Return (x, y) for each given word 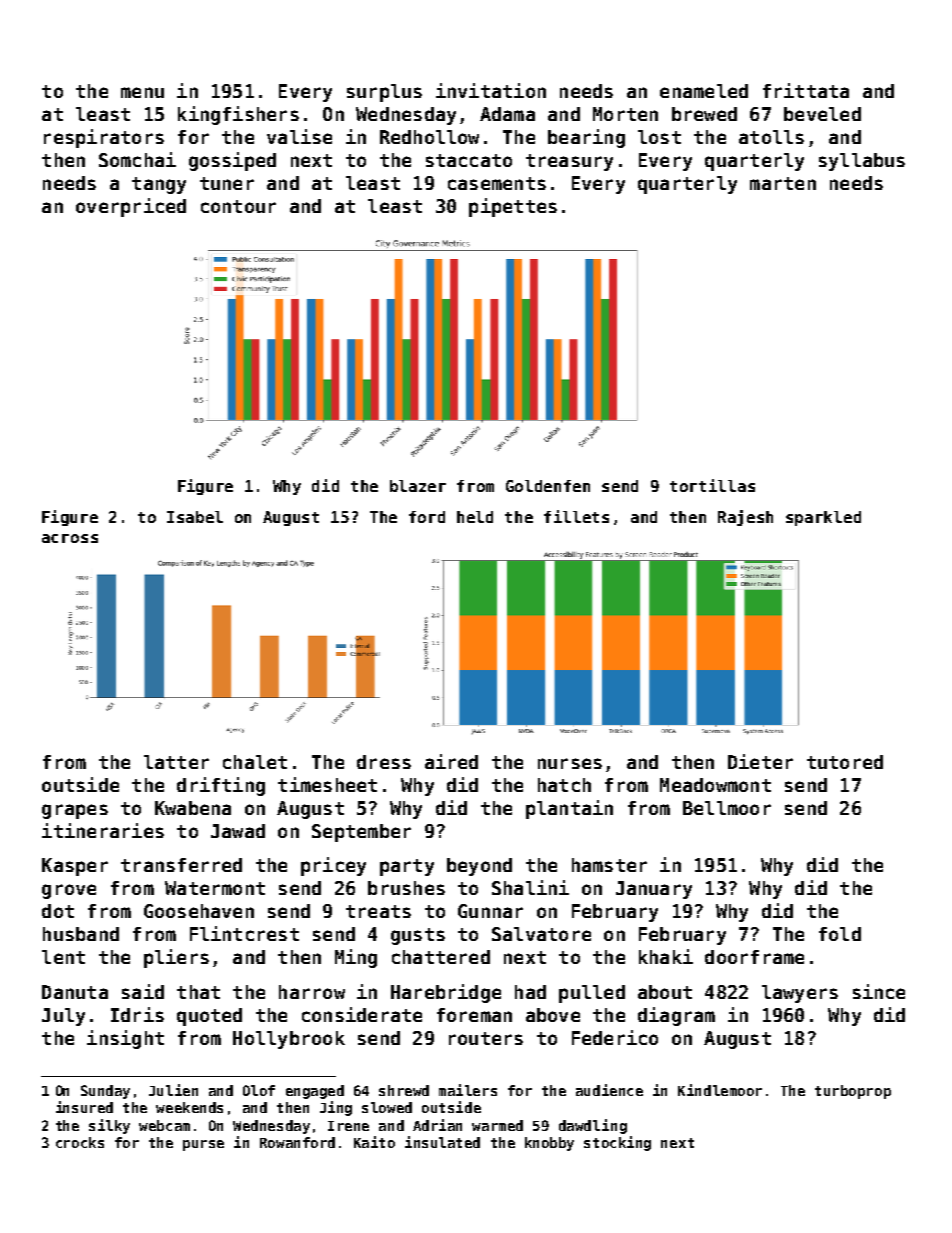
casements (497, 183)
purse (203, 1145)
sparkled (823, 518)
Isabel (195, 517)
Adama (507, 114)
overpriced (131, 207)
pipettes (513, 207)
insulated (442, 1142)
